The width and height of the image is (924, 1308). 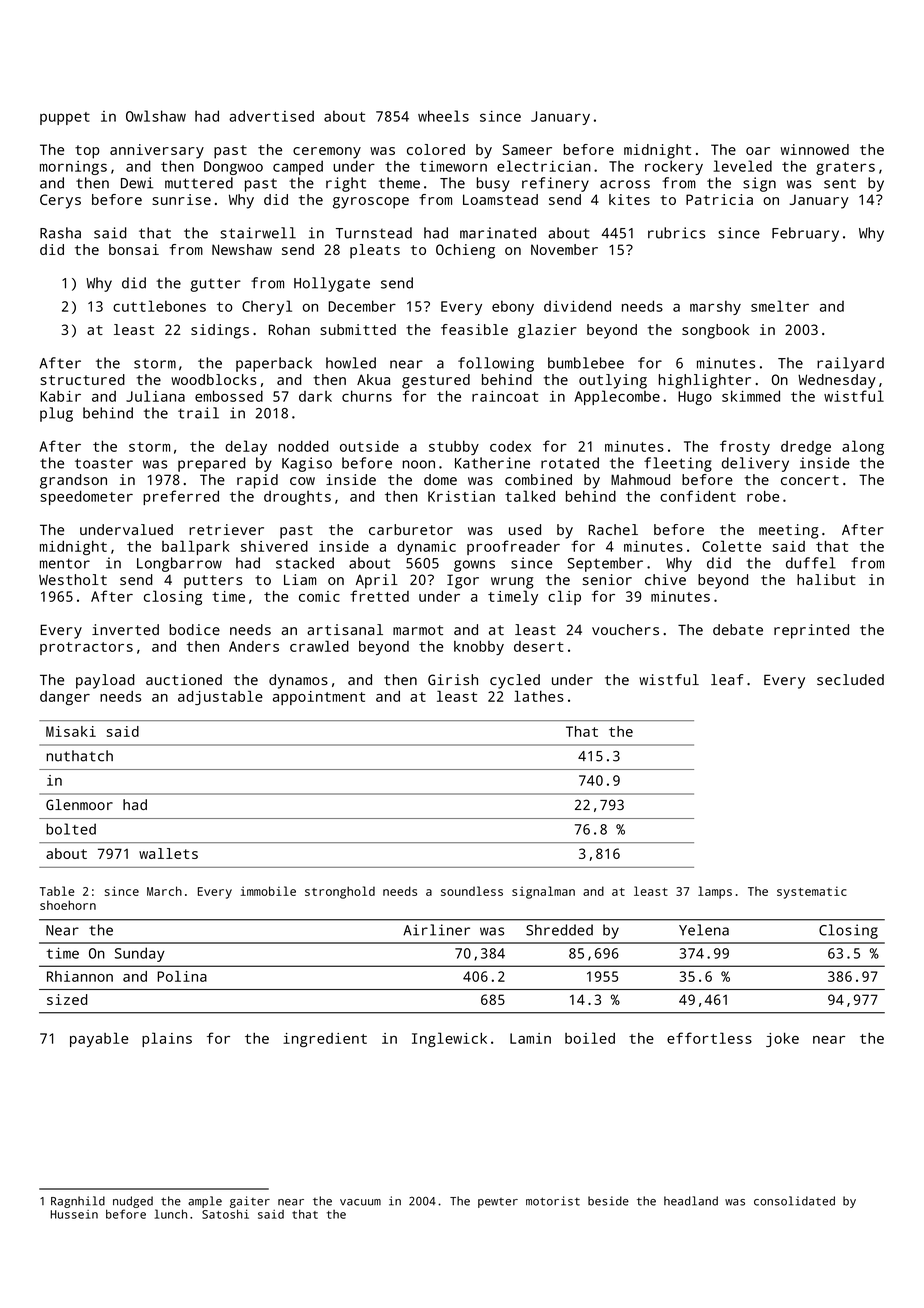 What do you see at coordinates (553, 1201) in the image?
I see `motorist` at bounding box center [553, 1201].
